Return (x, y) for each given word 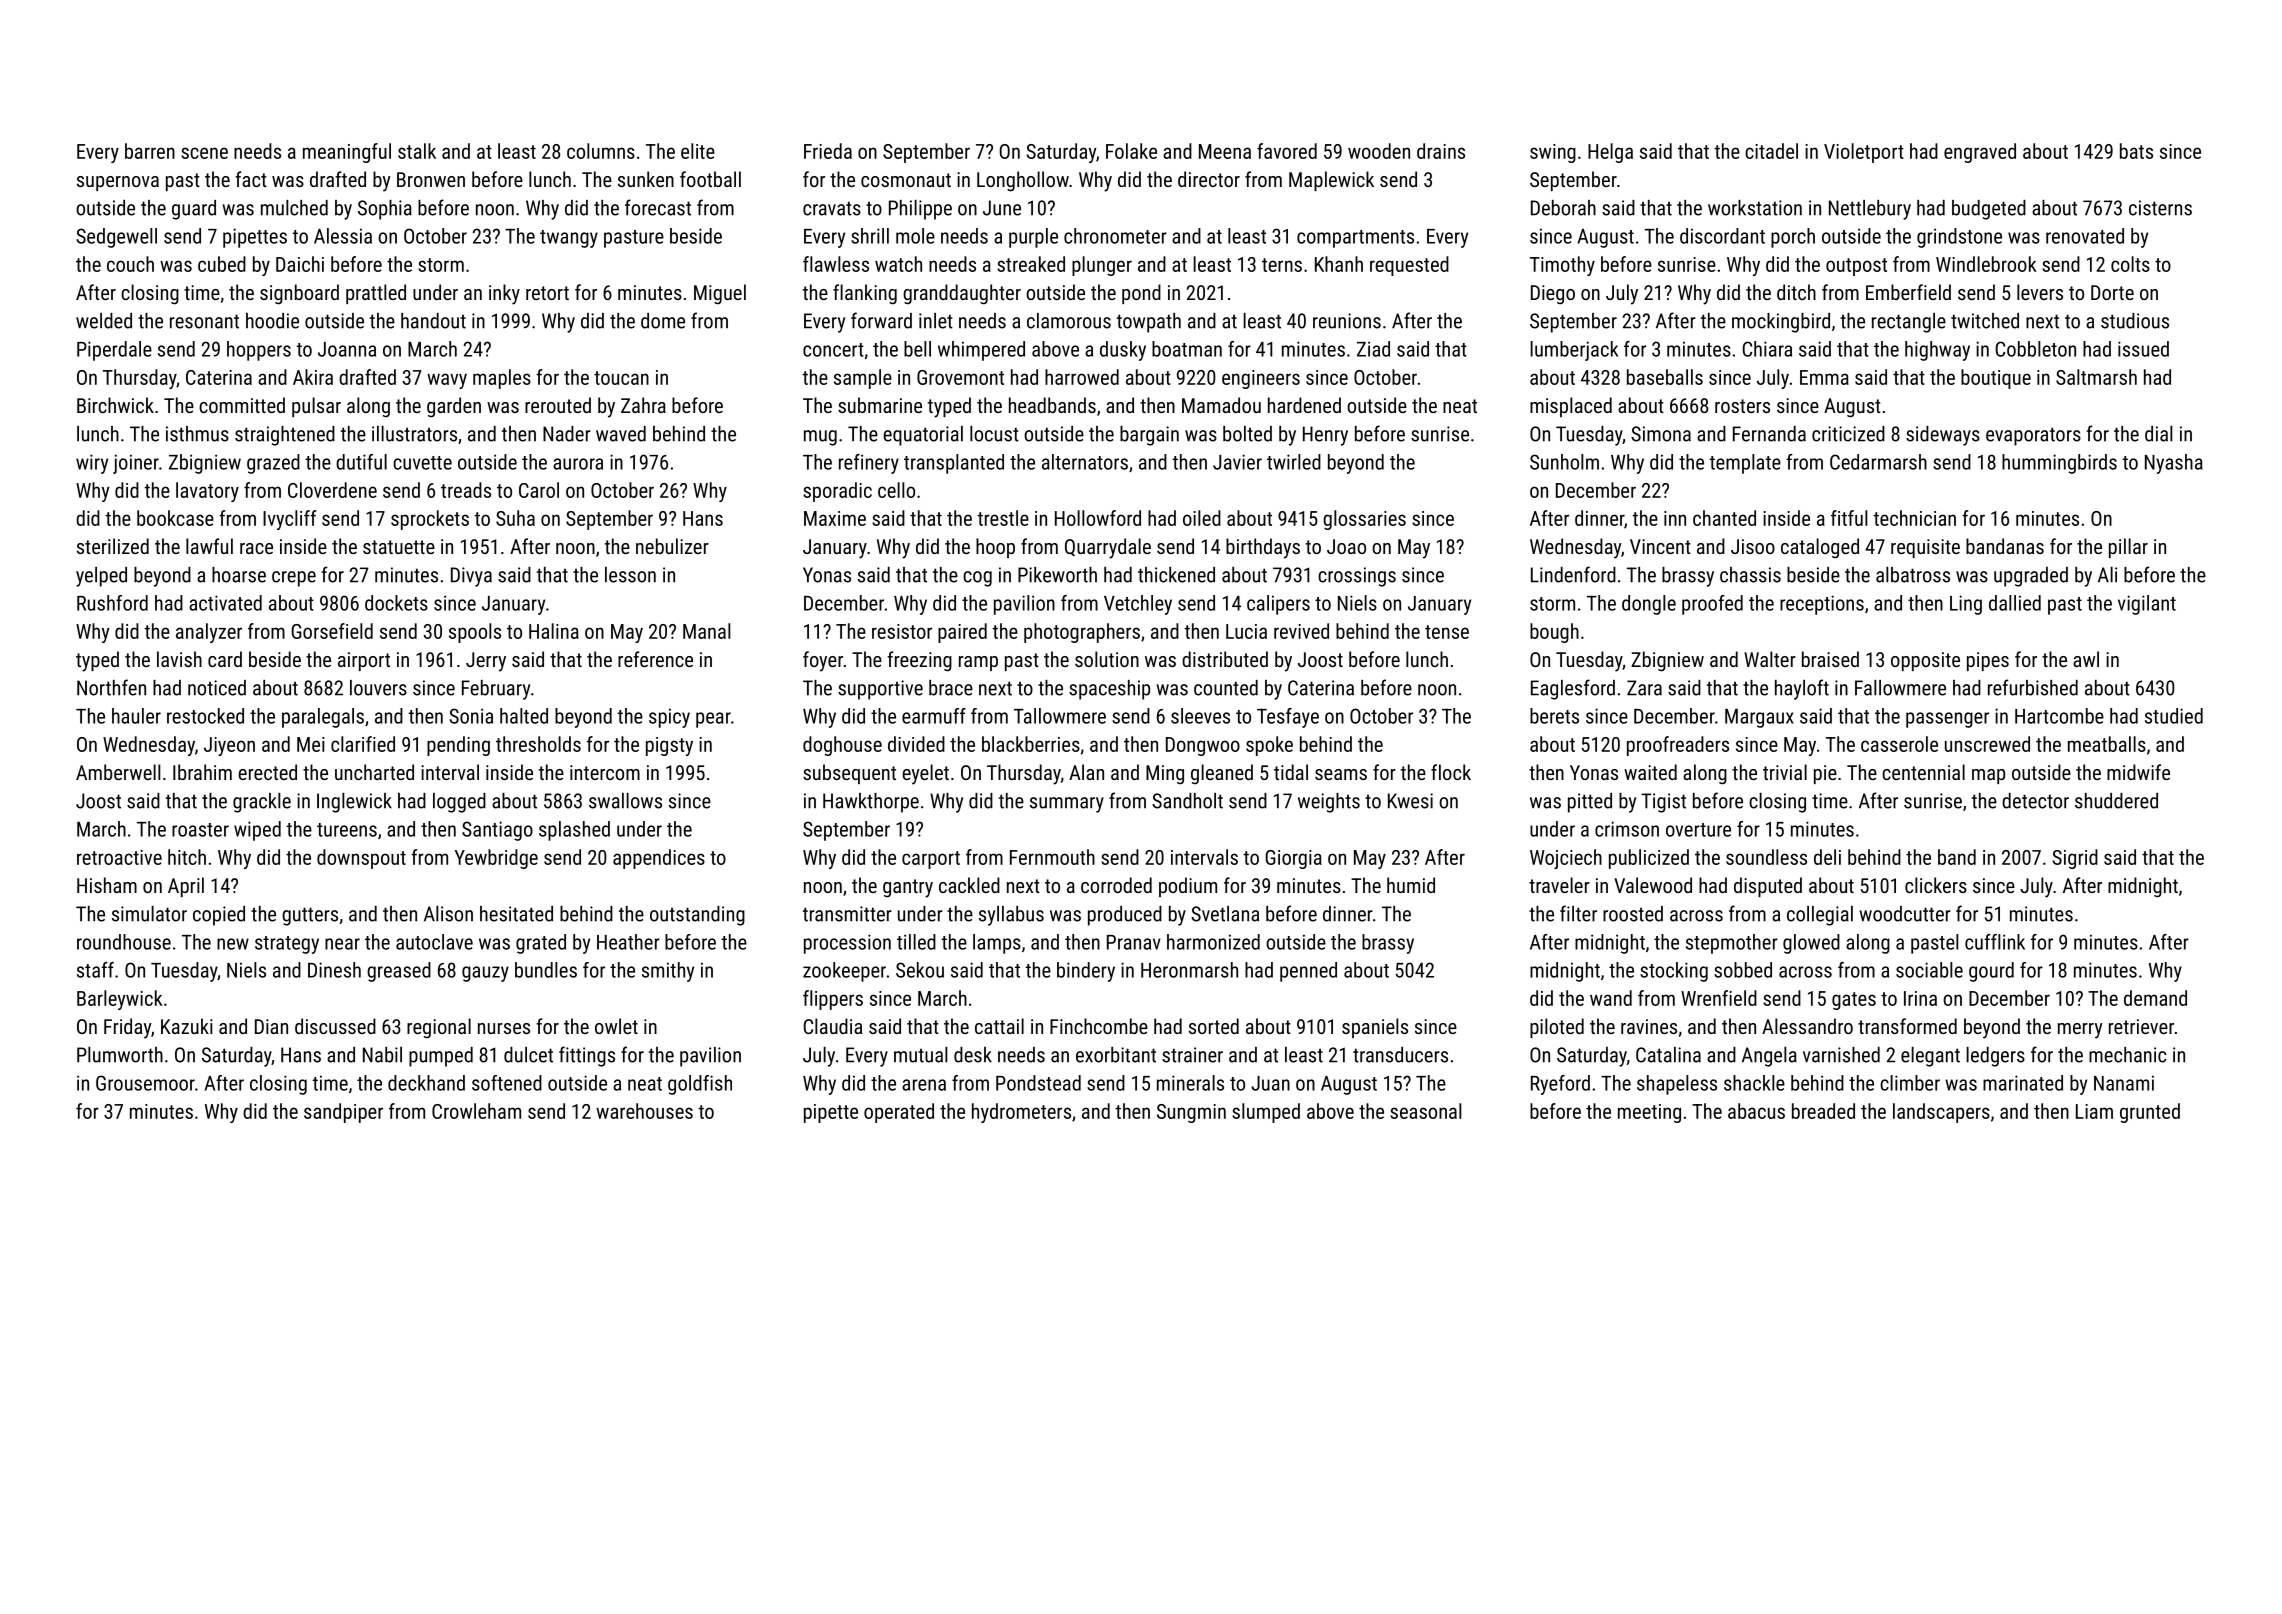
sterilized (113, 546)
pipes (1988, 661)
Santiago (497, 831)
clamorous (1069, 321)
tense (1447, 632)
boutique (1996, 379)
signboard (299, 294)
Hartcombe (2059, 716)
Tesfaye (1288, 718)
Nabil (382, 1055)
